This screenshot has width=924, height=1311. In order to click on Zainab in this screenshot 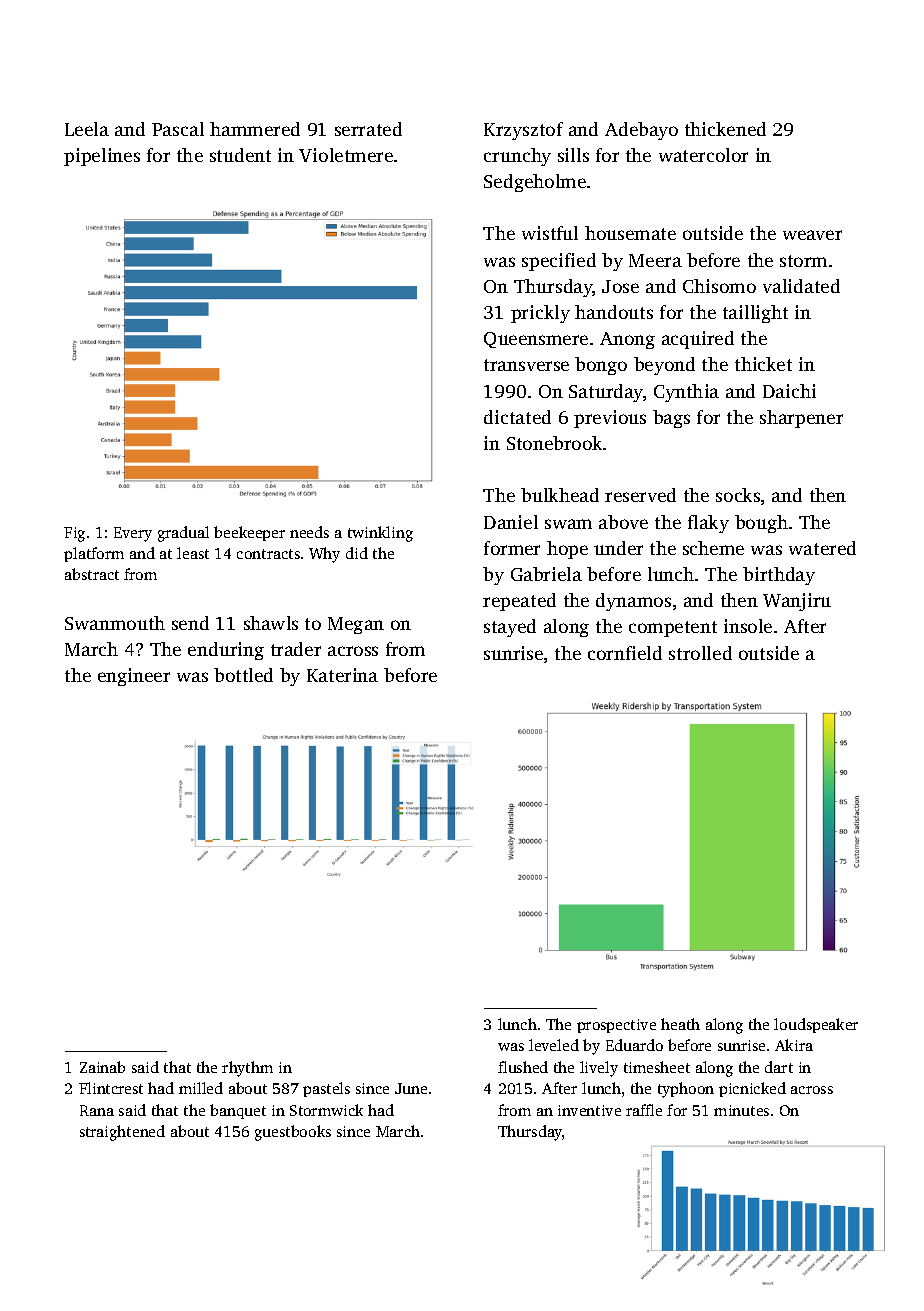, I will do `click(102, 1067)`.
